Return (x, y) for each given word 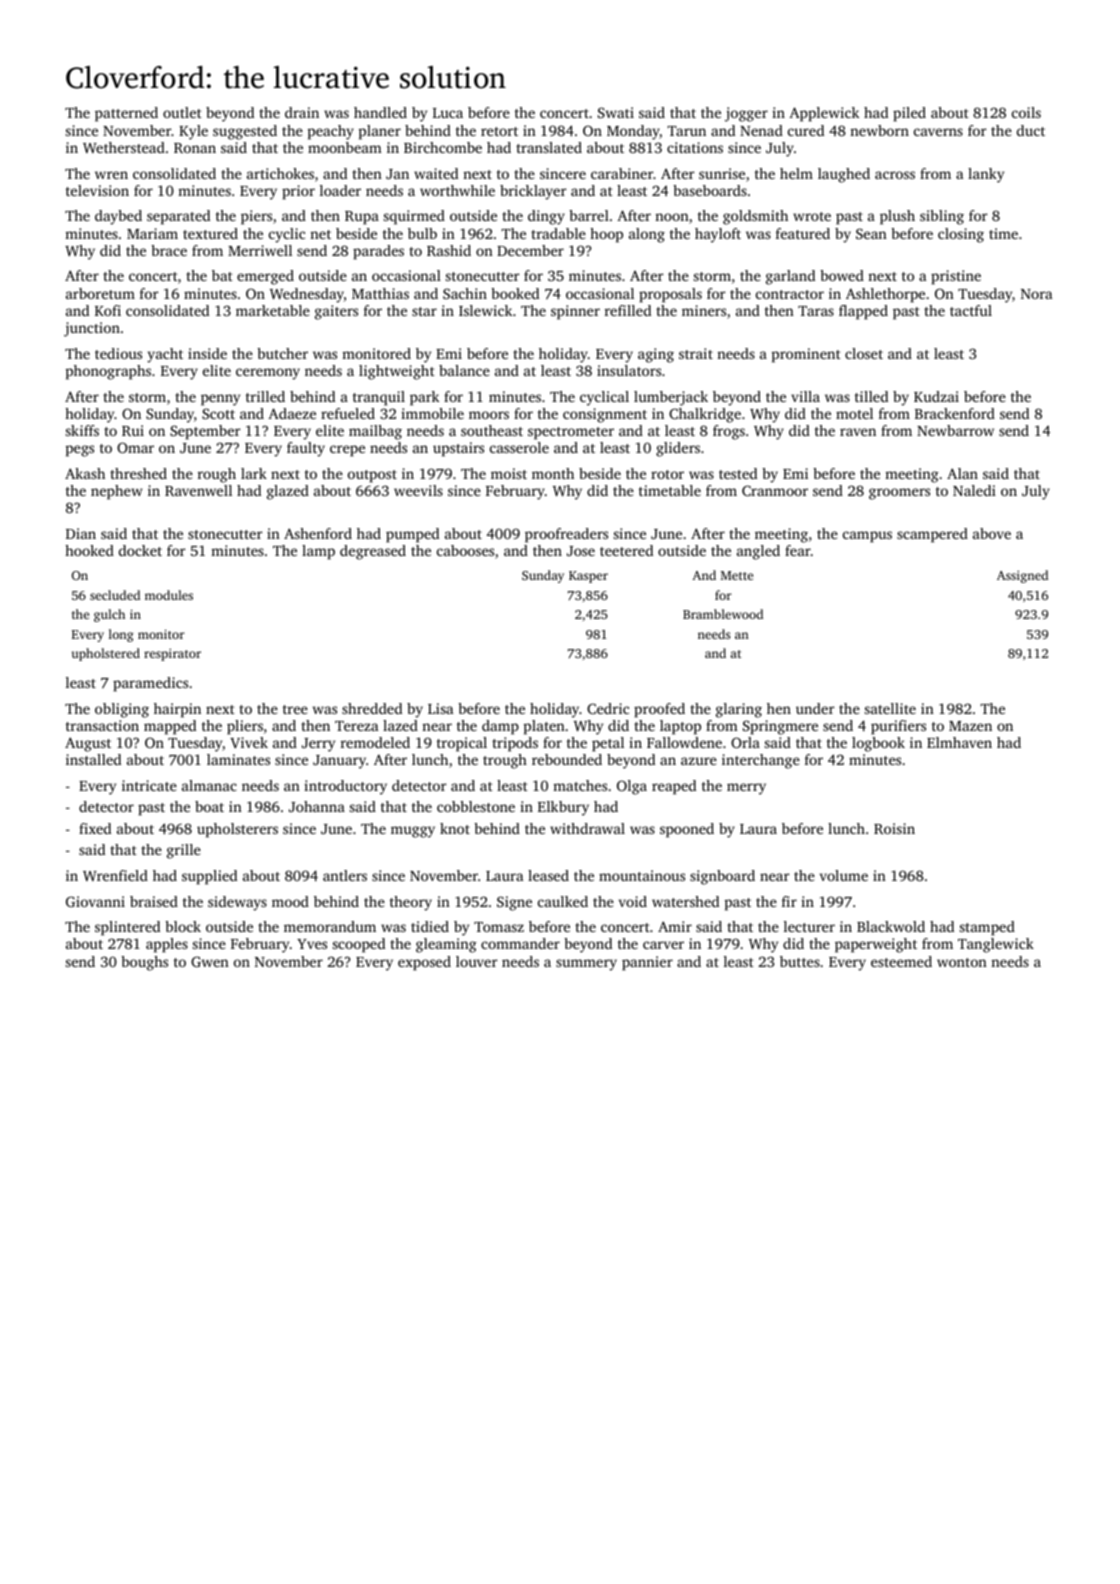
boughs (144, 963)
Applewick (824, 114)
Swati (616, 112)
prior (298, 192)
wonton (962, 962)
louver (476, 961)
